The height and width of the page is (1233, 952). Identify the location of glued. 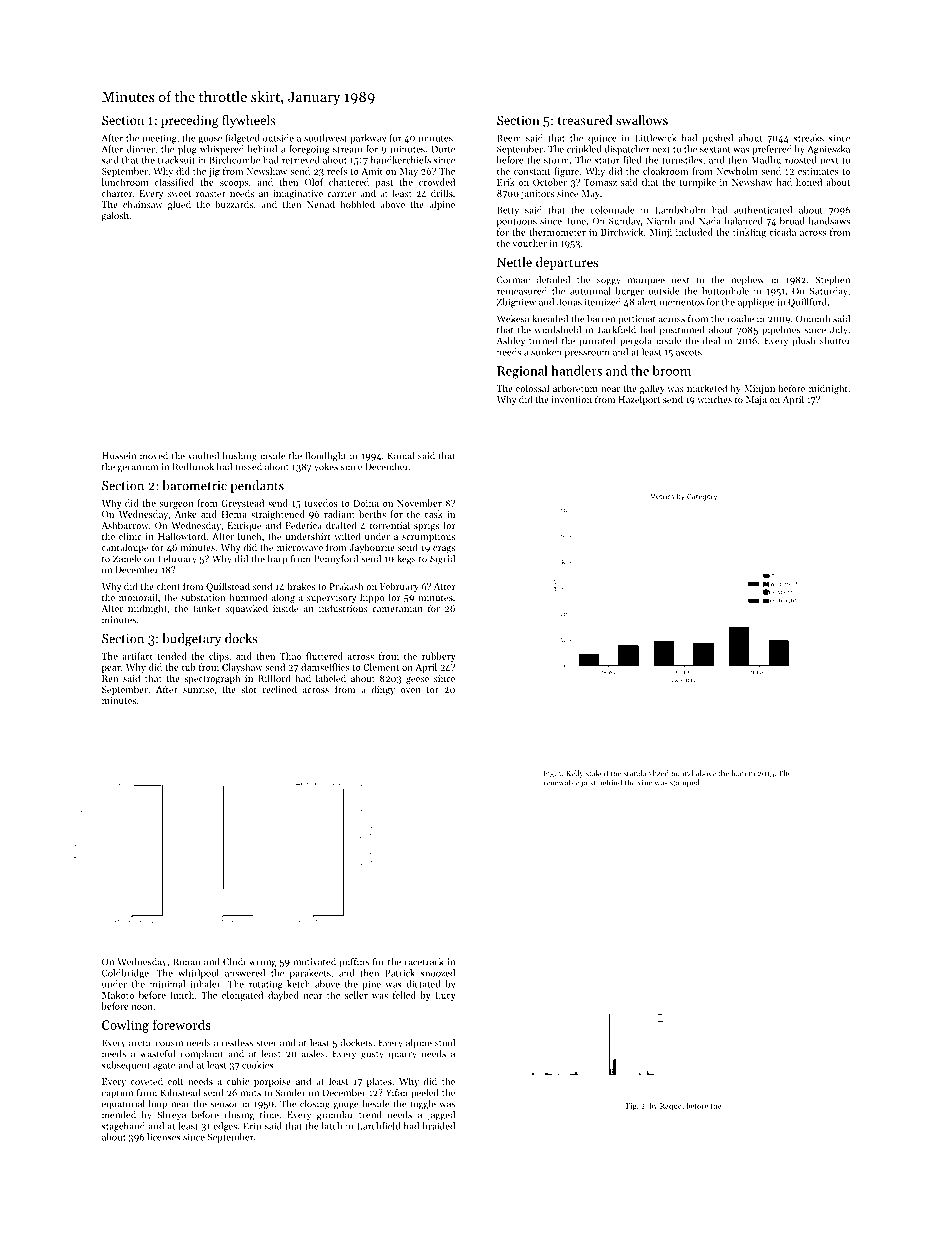
(179, 205).
